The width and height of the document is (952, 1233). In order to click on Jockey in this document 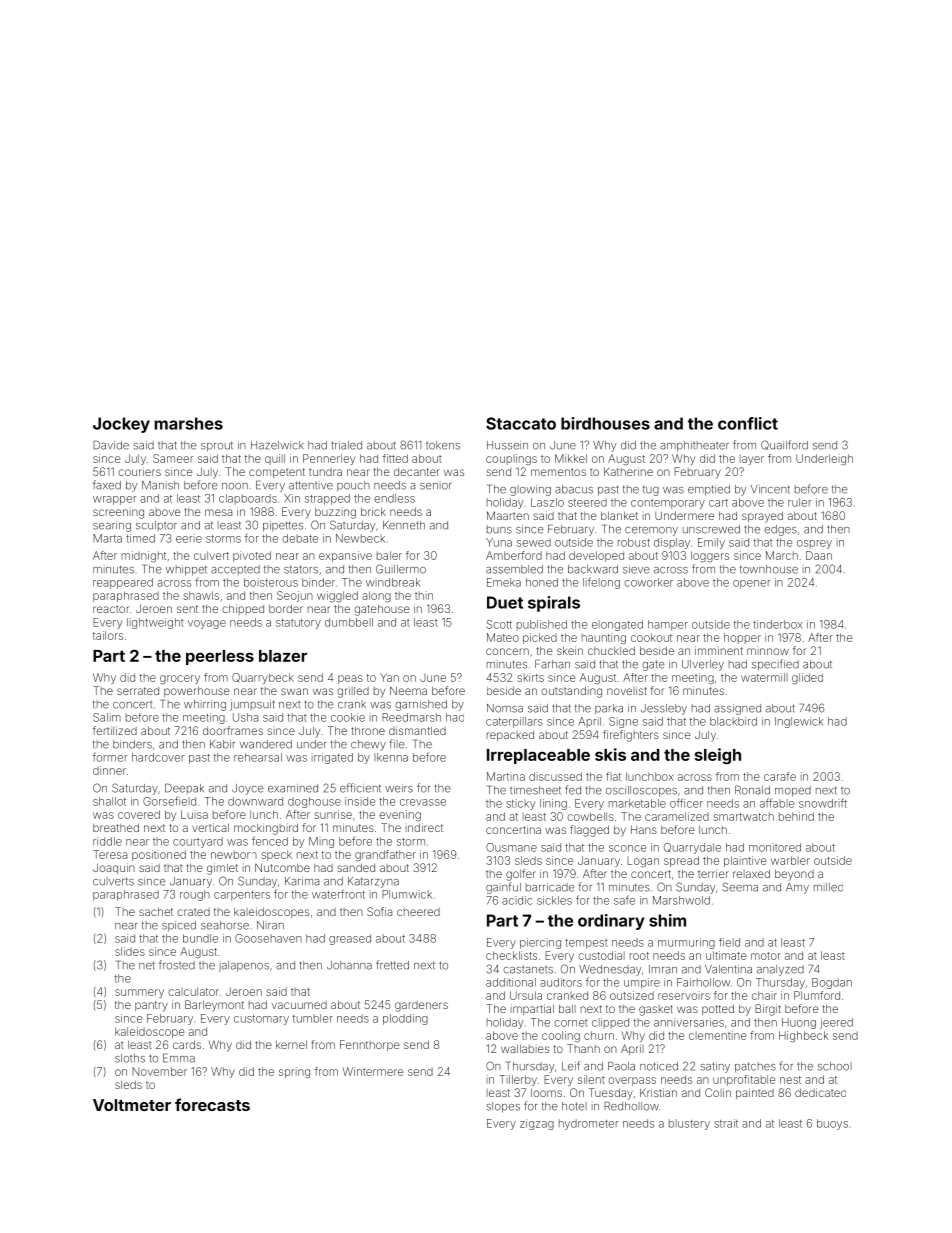, I will do `click(121, 425)`.
